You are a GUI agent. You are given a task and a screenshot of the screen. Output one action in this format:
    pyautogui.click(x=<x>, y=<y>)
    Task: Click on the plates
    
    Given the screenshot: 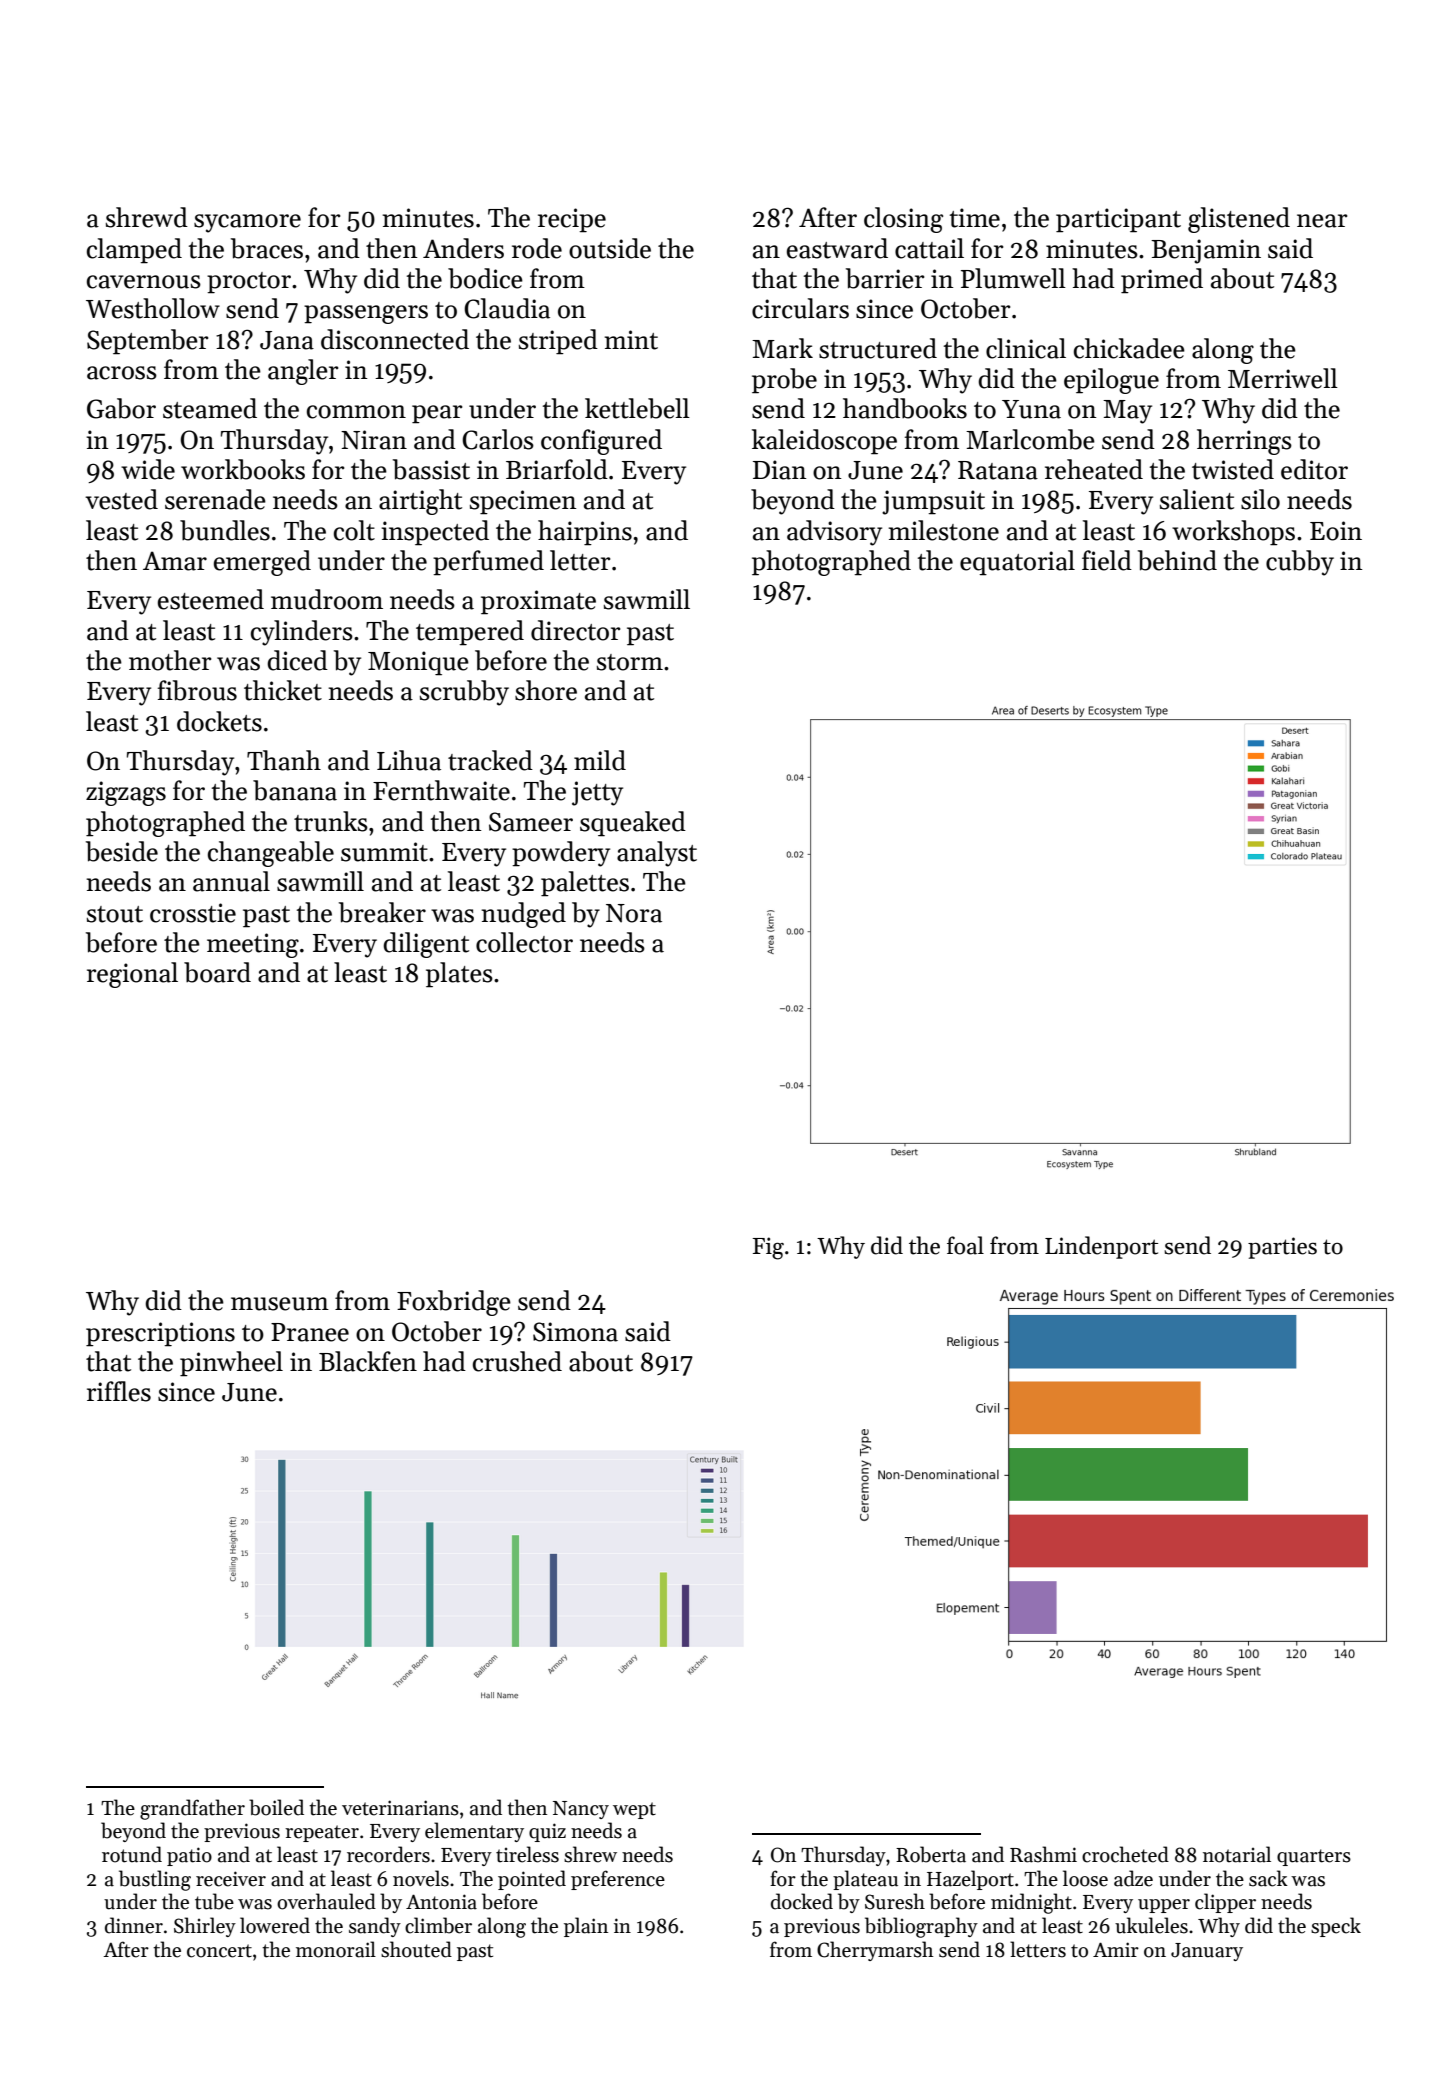 What is the action you would take?
    pyautogui.click(x=459, y=975)
